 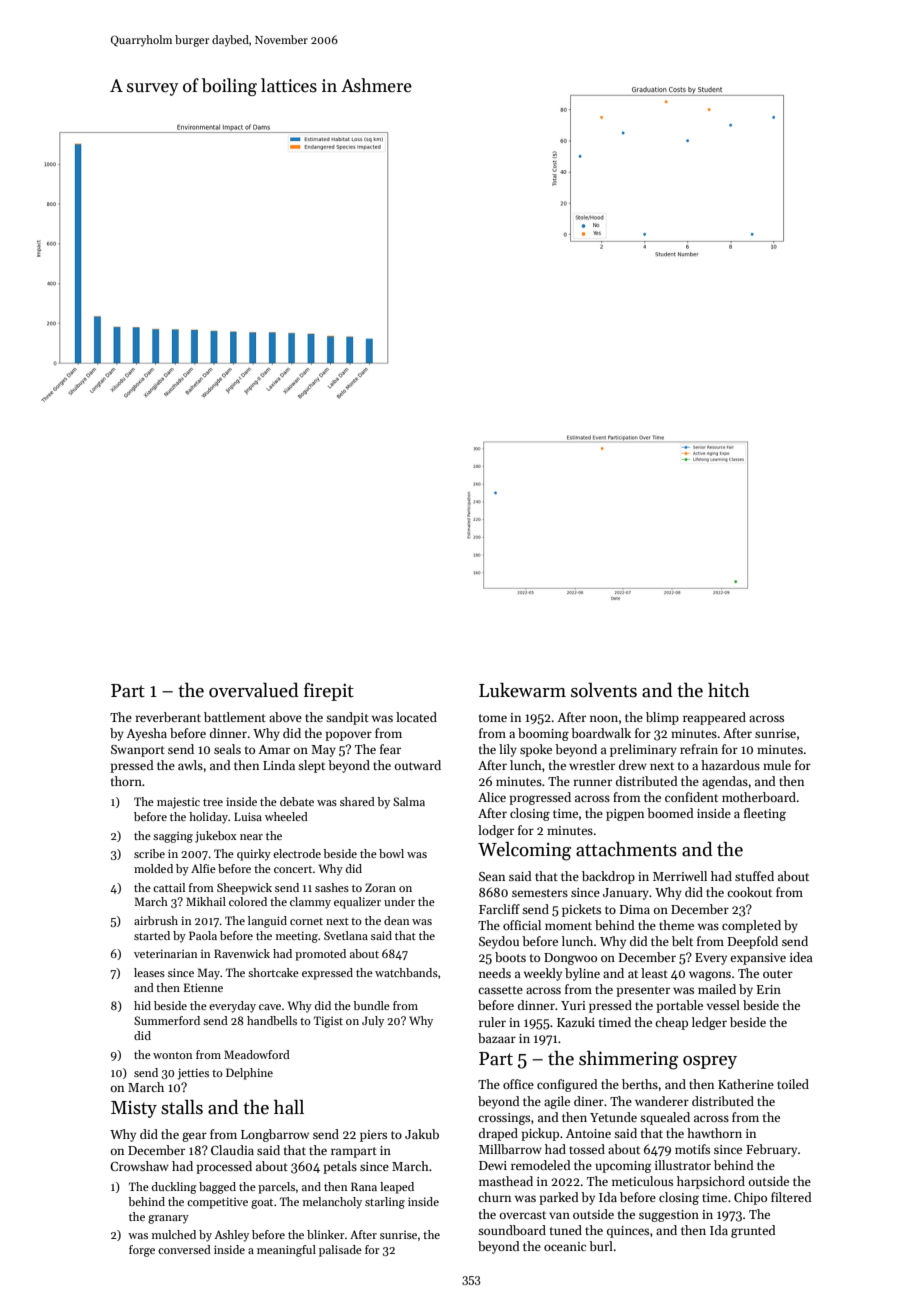 I want to click on wonton, so click(x=172, y=1055).
